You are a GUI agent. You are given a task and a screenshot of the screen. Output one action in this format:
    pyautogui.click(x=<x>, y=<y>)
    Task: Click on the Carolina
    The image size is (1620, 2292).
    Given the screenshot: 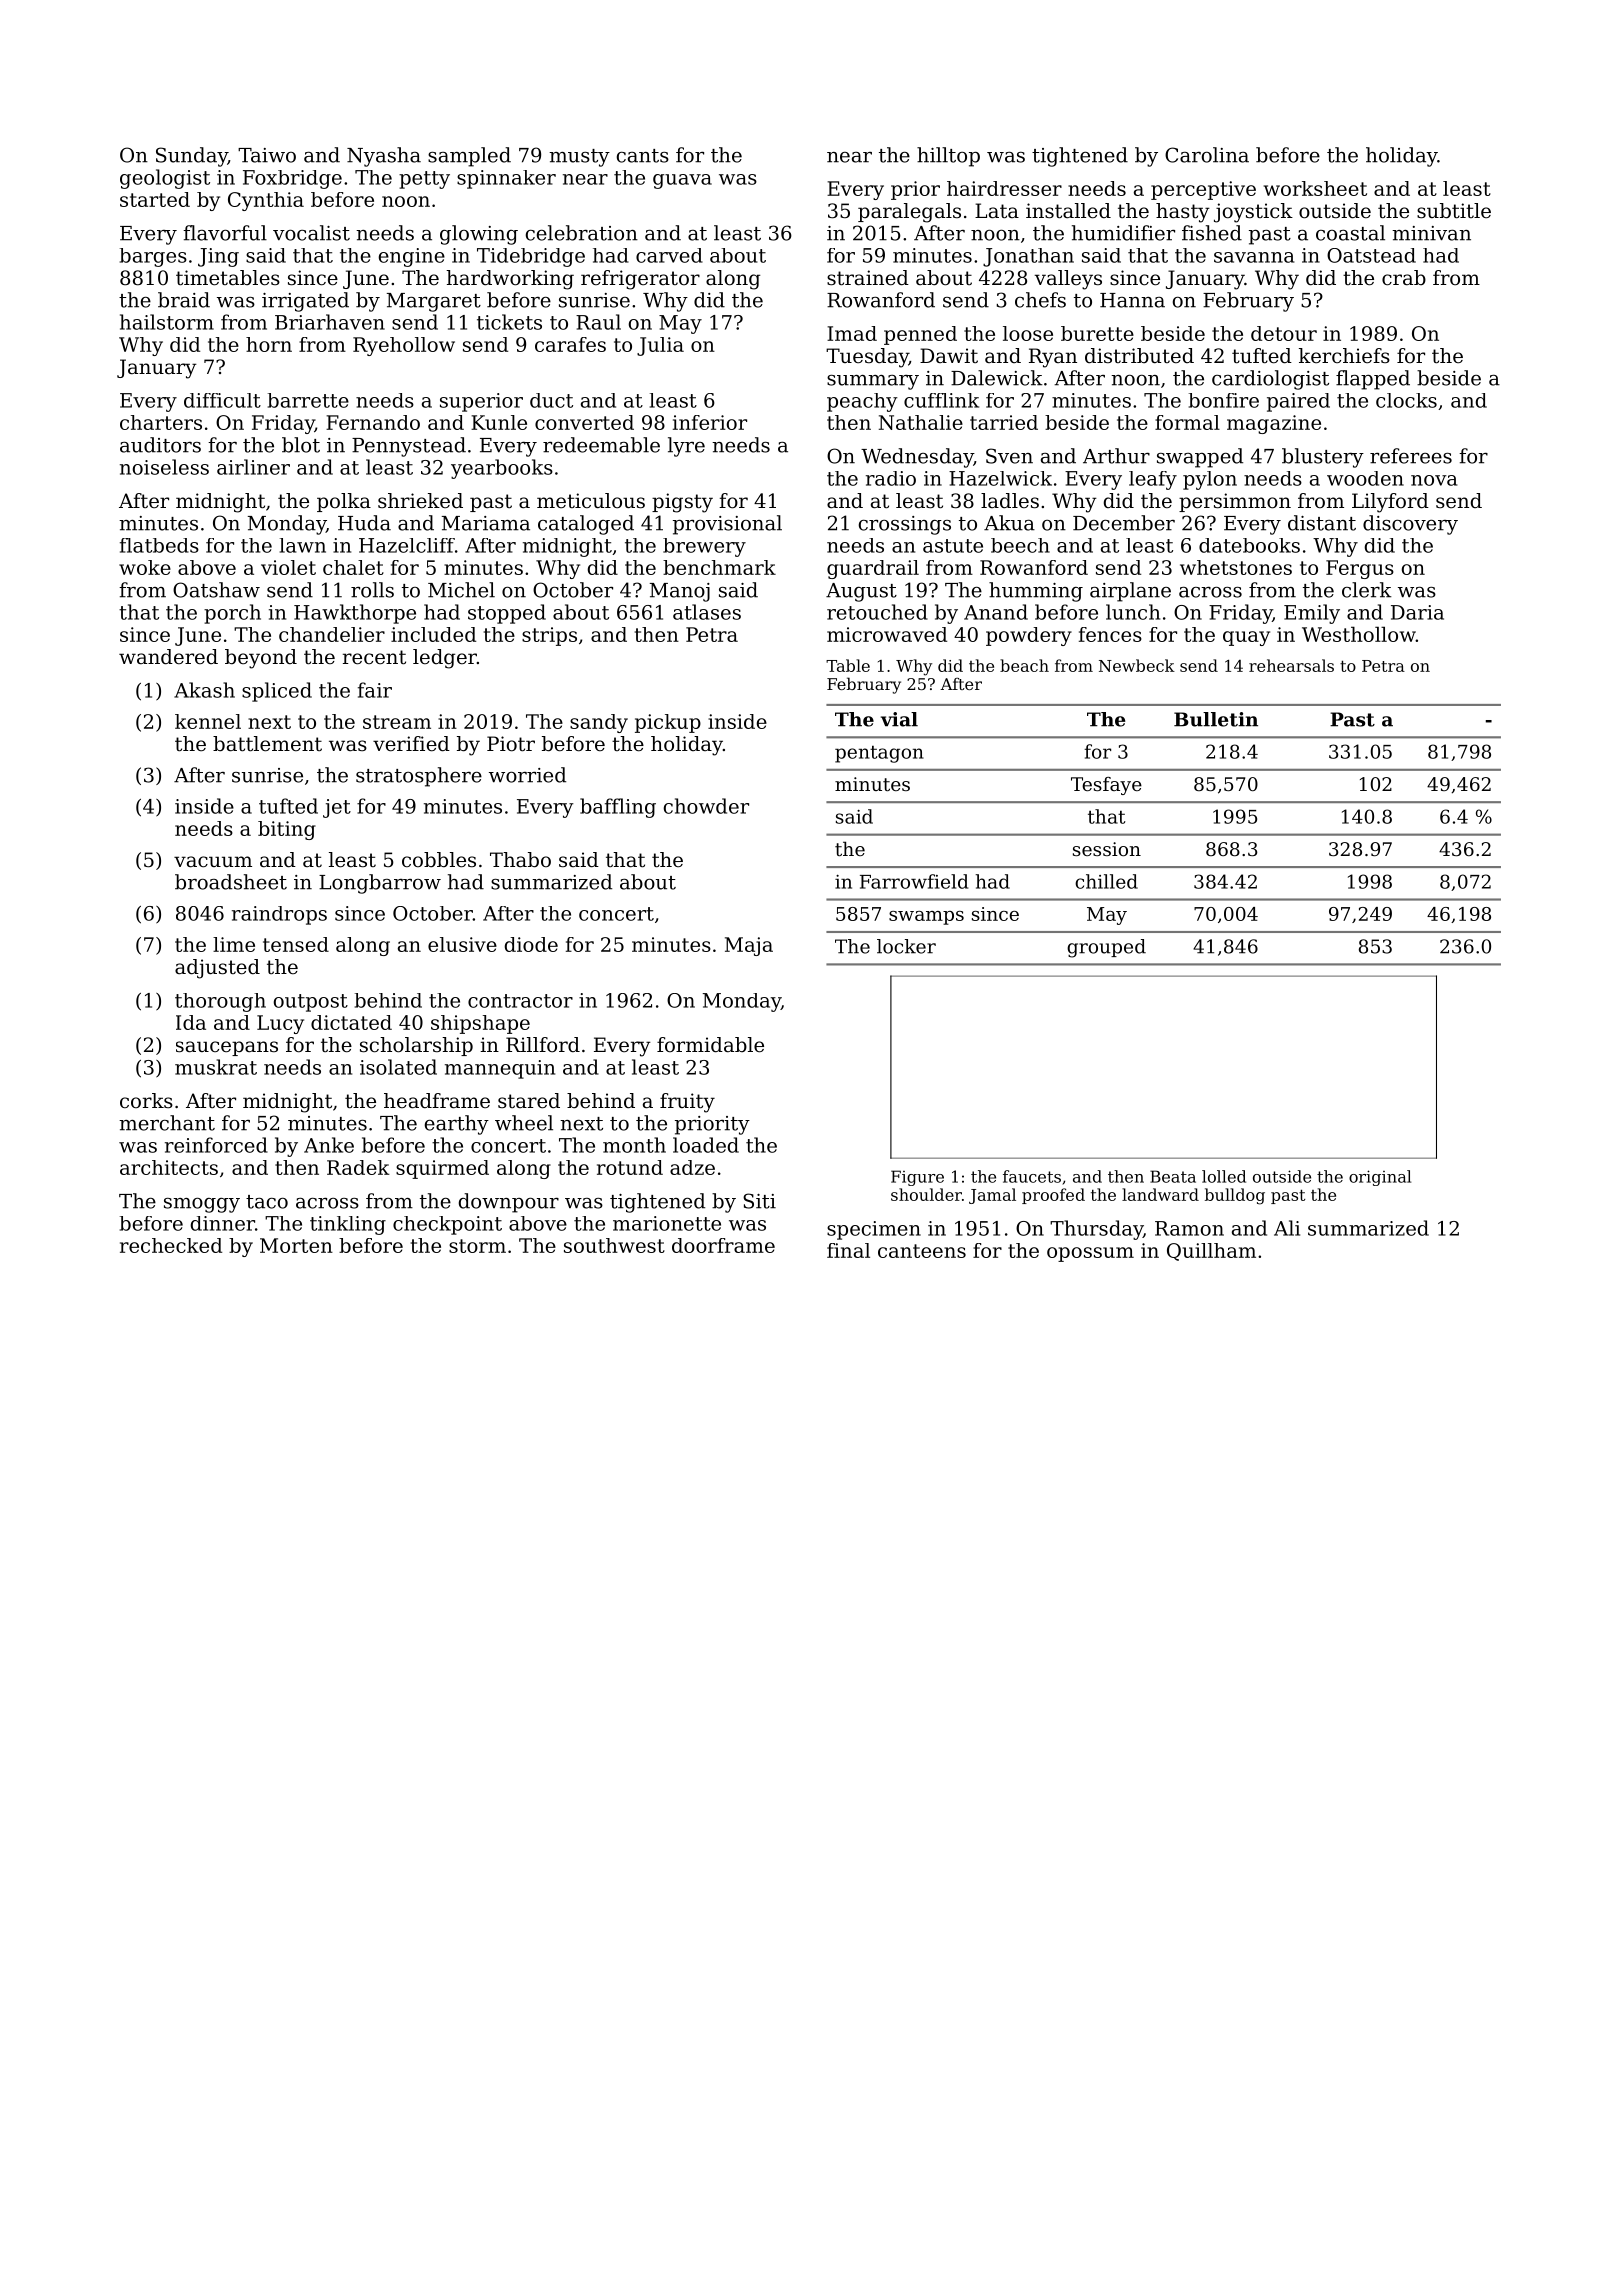 What is the action you would take?
    pyautogui.click(x=1207, y=155)
